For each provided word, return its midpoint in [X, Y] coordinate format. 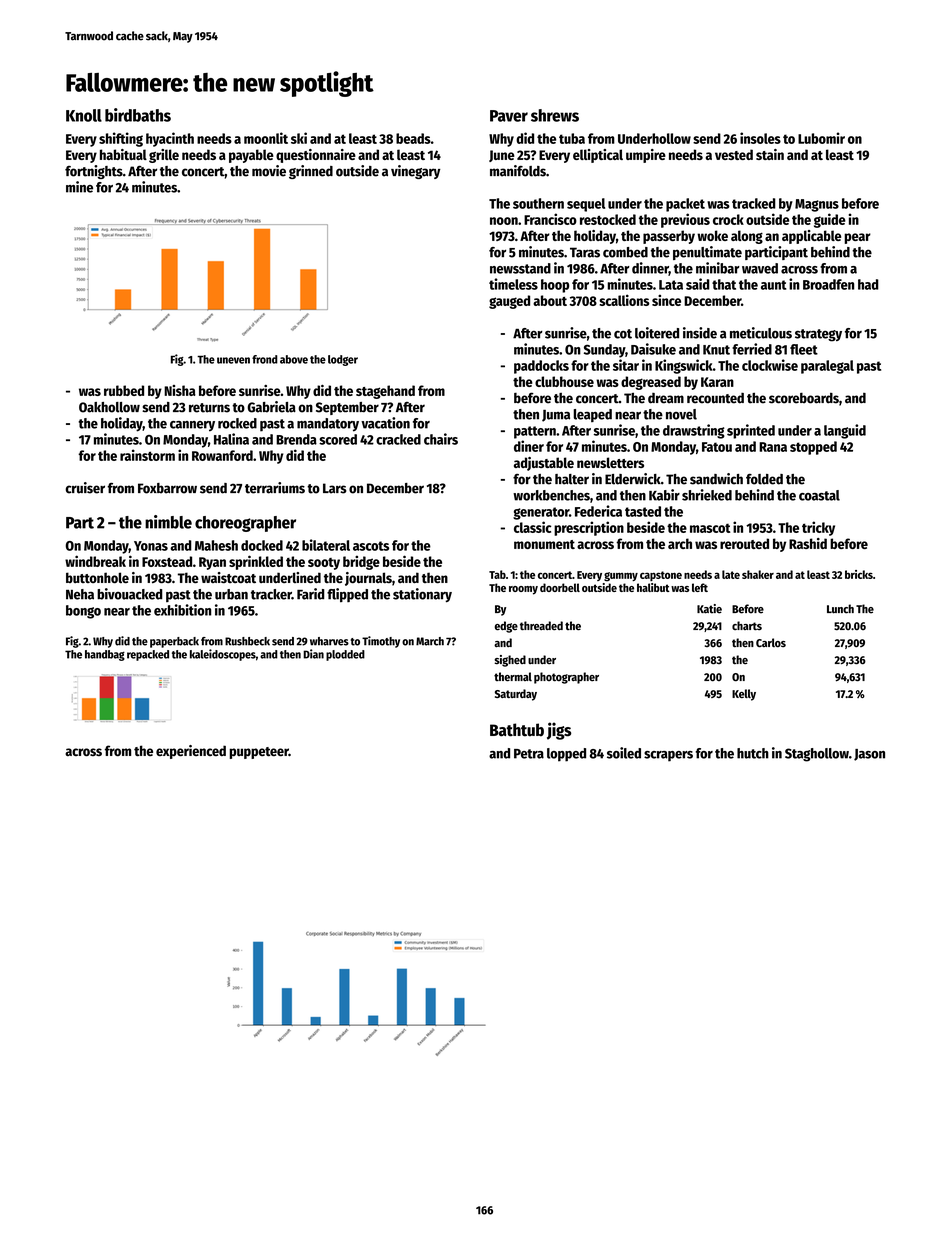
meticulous [761, 333]
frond [265, 359]
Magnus [817, 205]
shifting [121, 139]
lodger [343, 360]
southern [538, 203]
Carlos [771, 643]
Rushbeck [247, 641]
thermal [513, 677]
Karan [717, 382]
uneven [233, 360]
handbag [105, 655]
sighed [510, 661]
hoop [555, 286]
